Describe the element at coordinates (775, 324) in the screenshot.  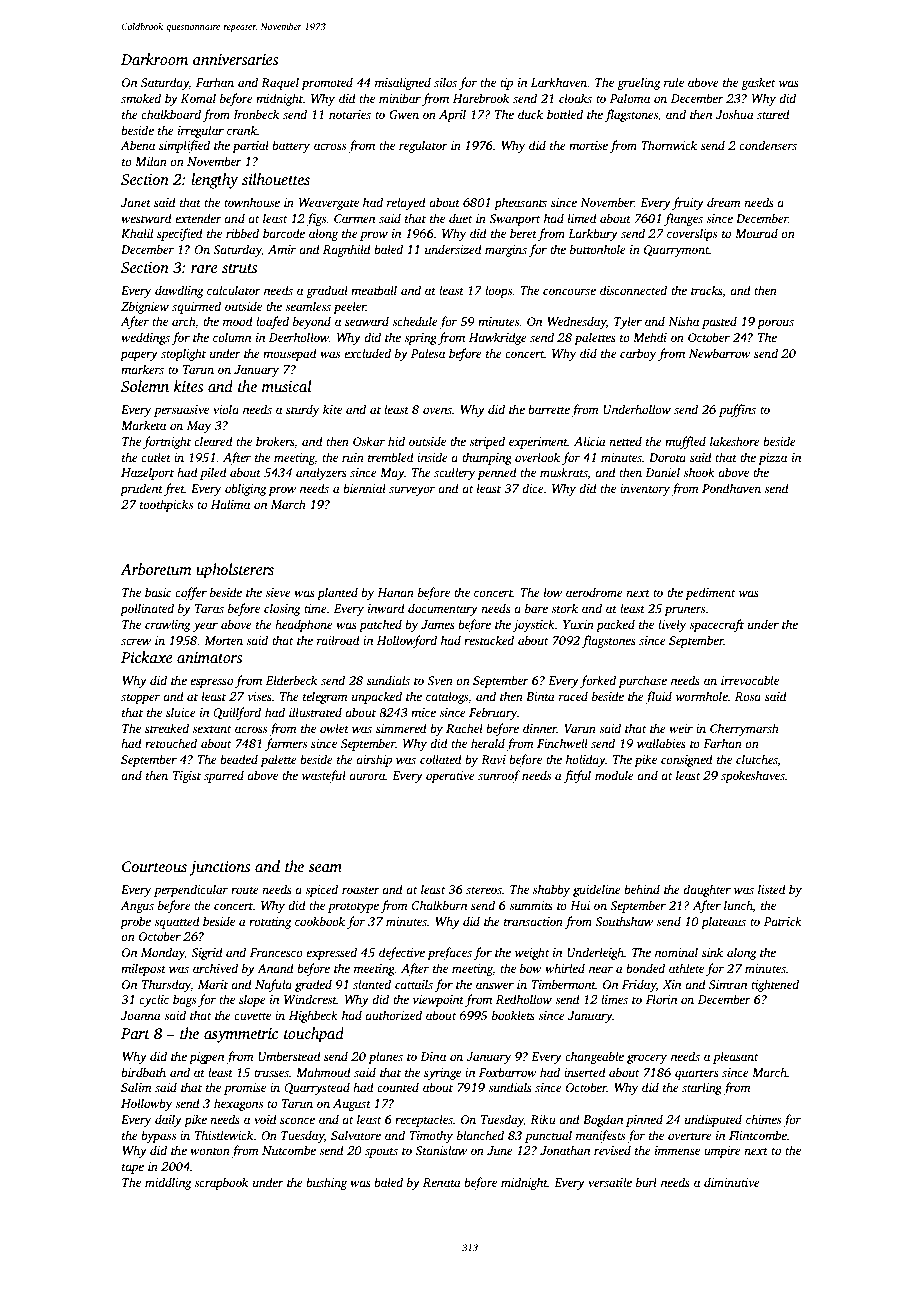
I see `porous` at that location.
